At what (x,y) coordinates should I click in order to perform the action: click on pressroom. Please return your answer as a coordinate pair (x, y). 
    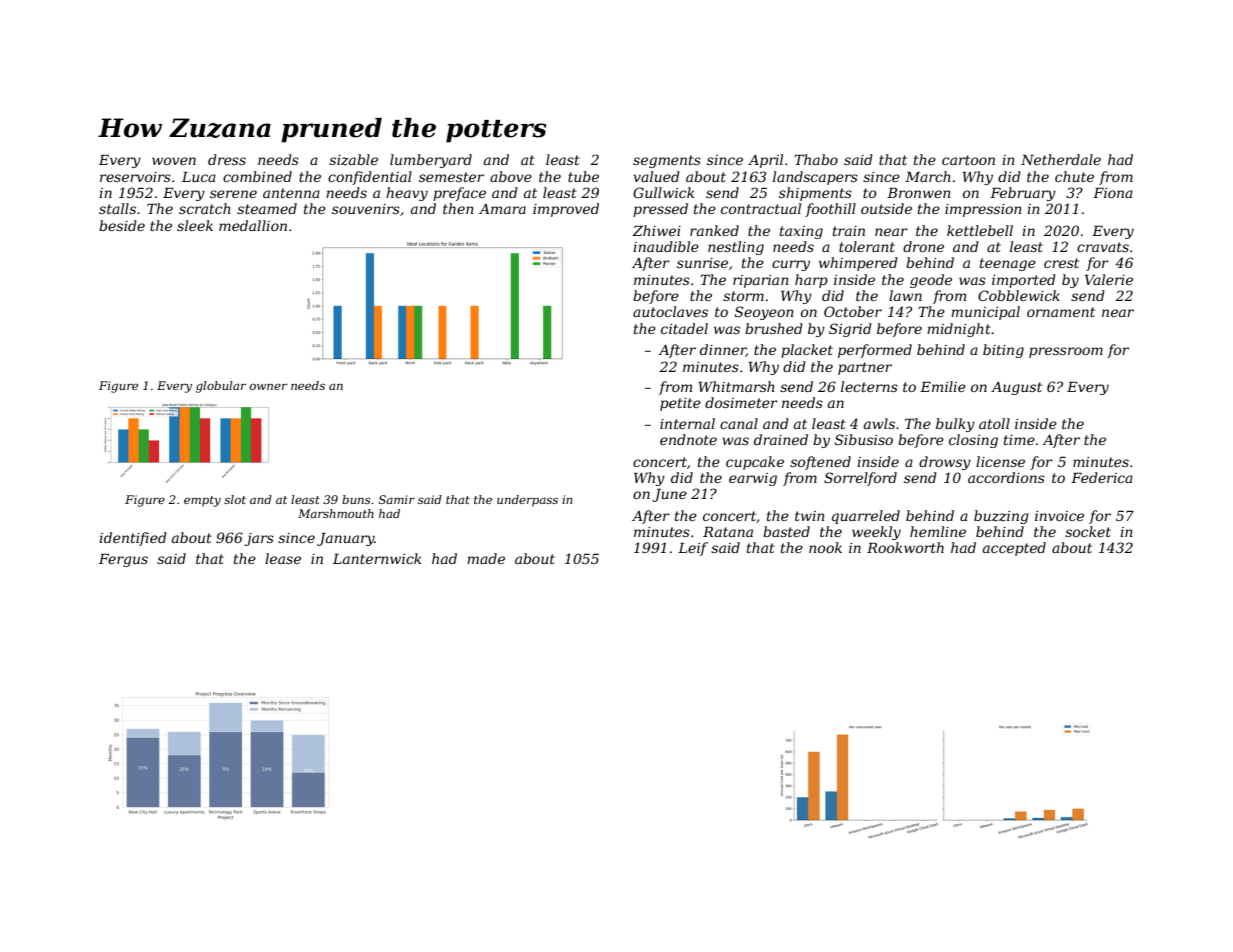
    Looking at the image, I should click on (1066, 352).
